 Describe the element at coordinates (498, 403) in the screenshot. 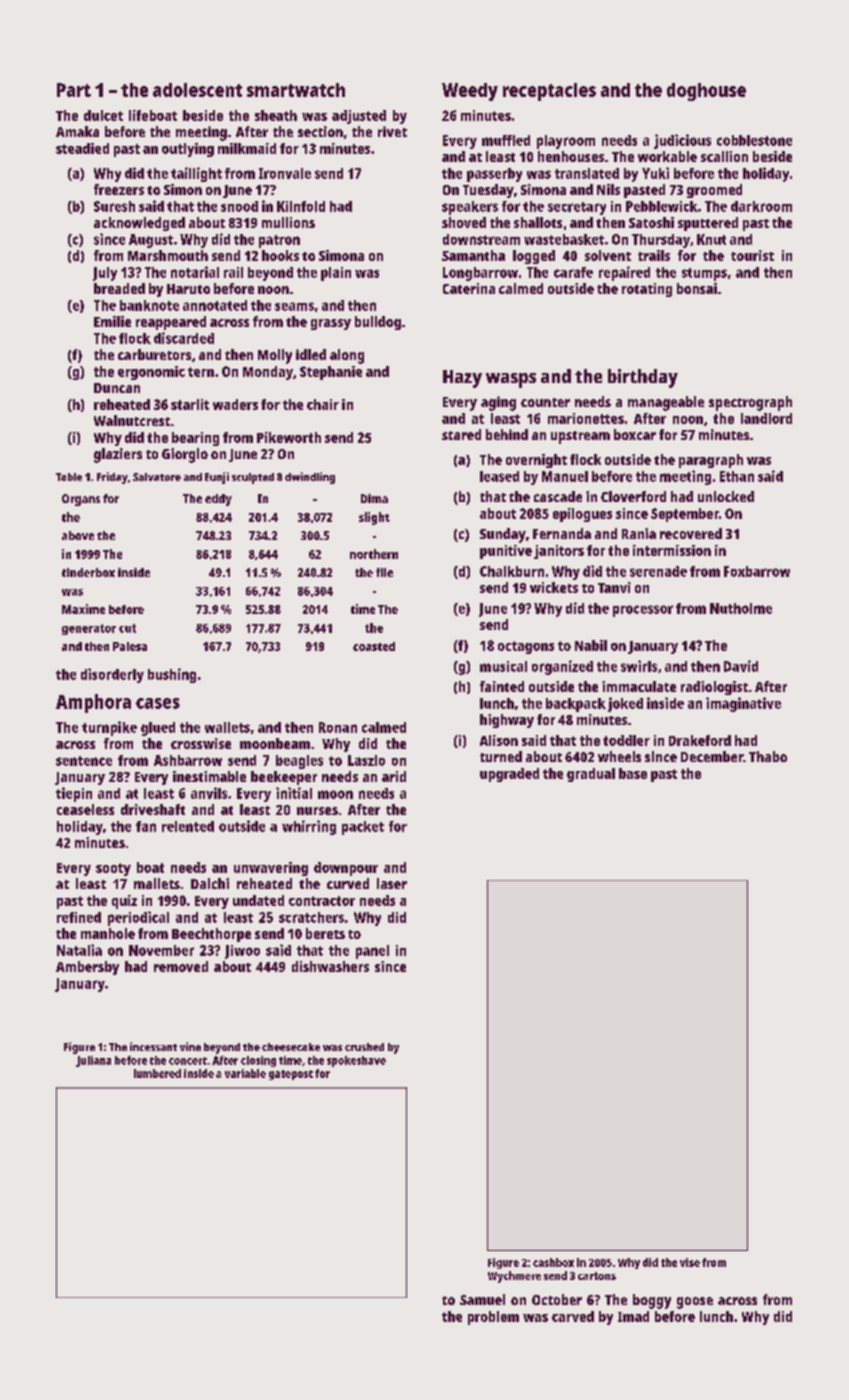

I see `aging` at that location.
